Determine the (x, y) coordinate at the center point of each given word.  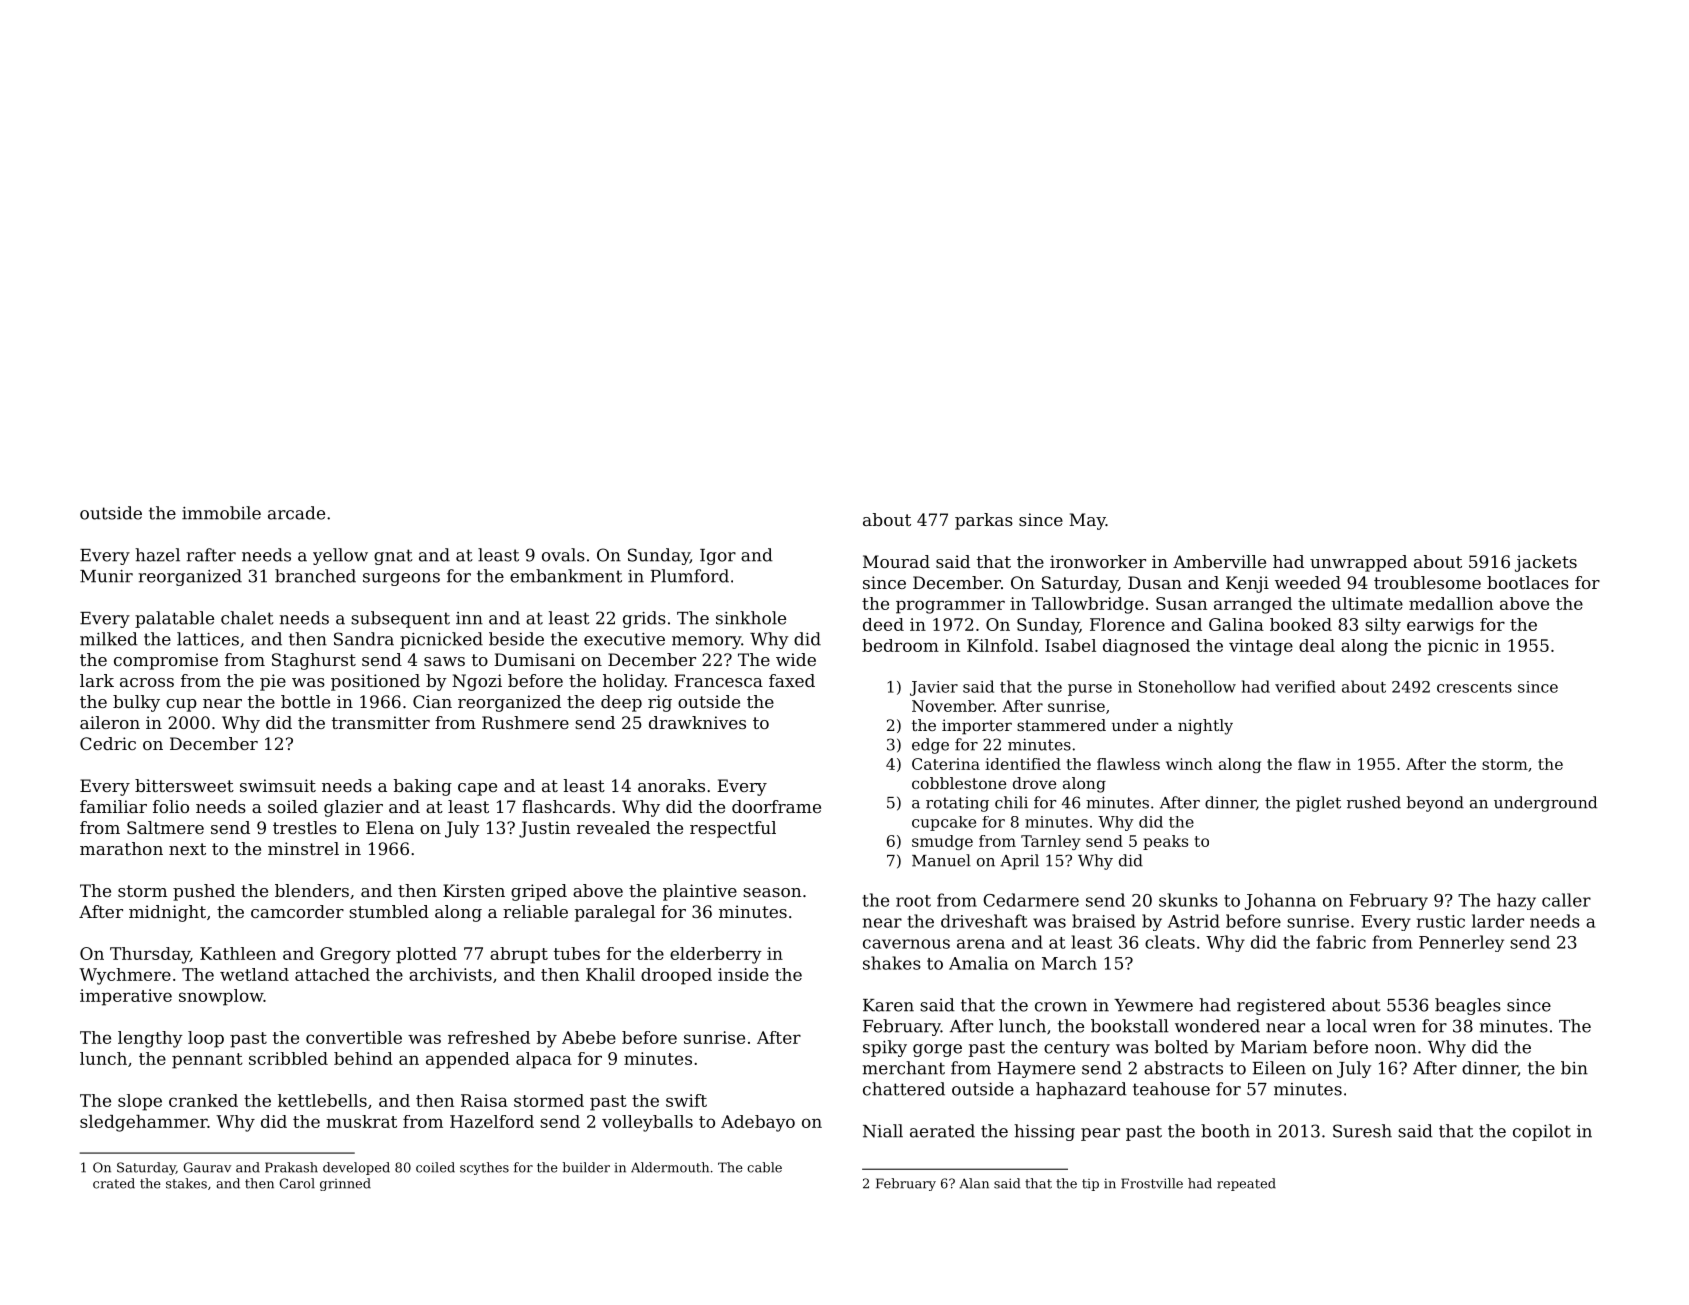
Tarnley (1050, 842)
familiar (113, 806)
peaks (1165, 842)
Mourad (896, 561)
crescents (1474, 687)
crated (114, 1183)
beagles (1468, 1006)
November (953, 706)
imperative (126, 997)
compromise (166, 661)
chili (1011, 802)
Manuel (941, 860)
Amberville (1219, 561)
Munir (106, 576)
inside (743, 974)
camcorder (297, 911)
